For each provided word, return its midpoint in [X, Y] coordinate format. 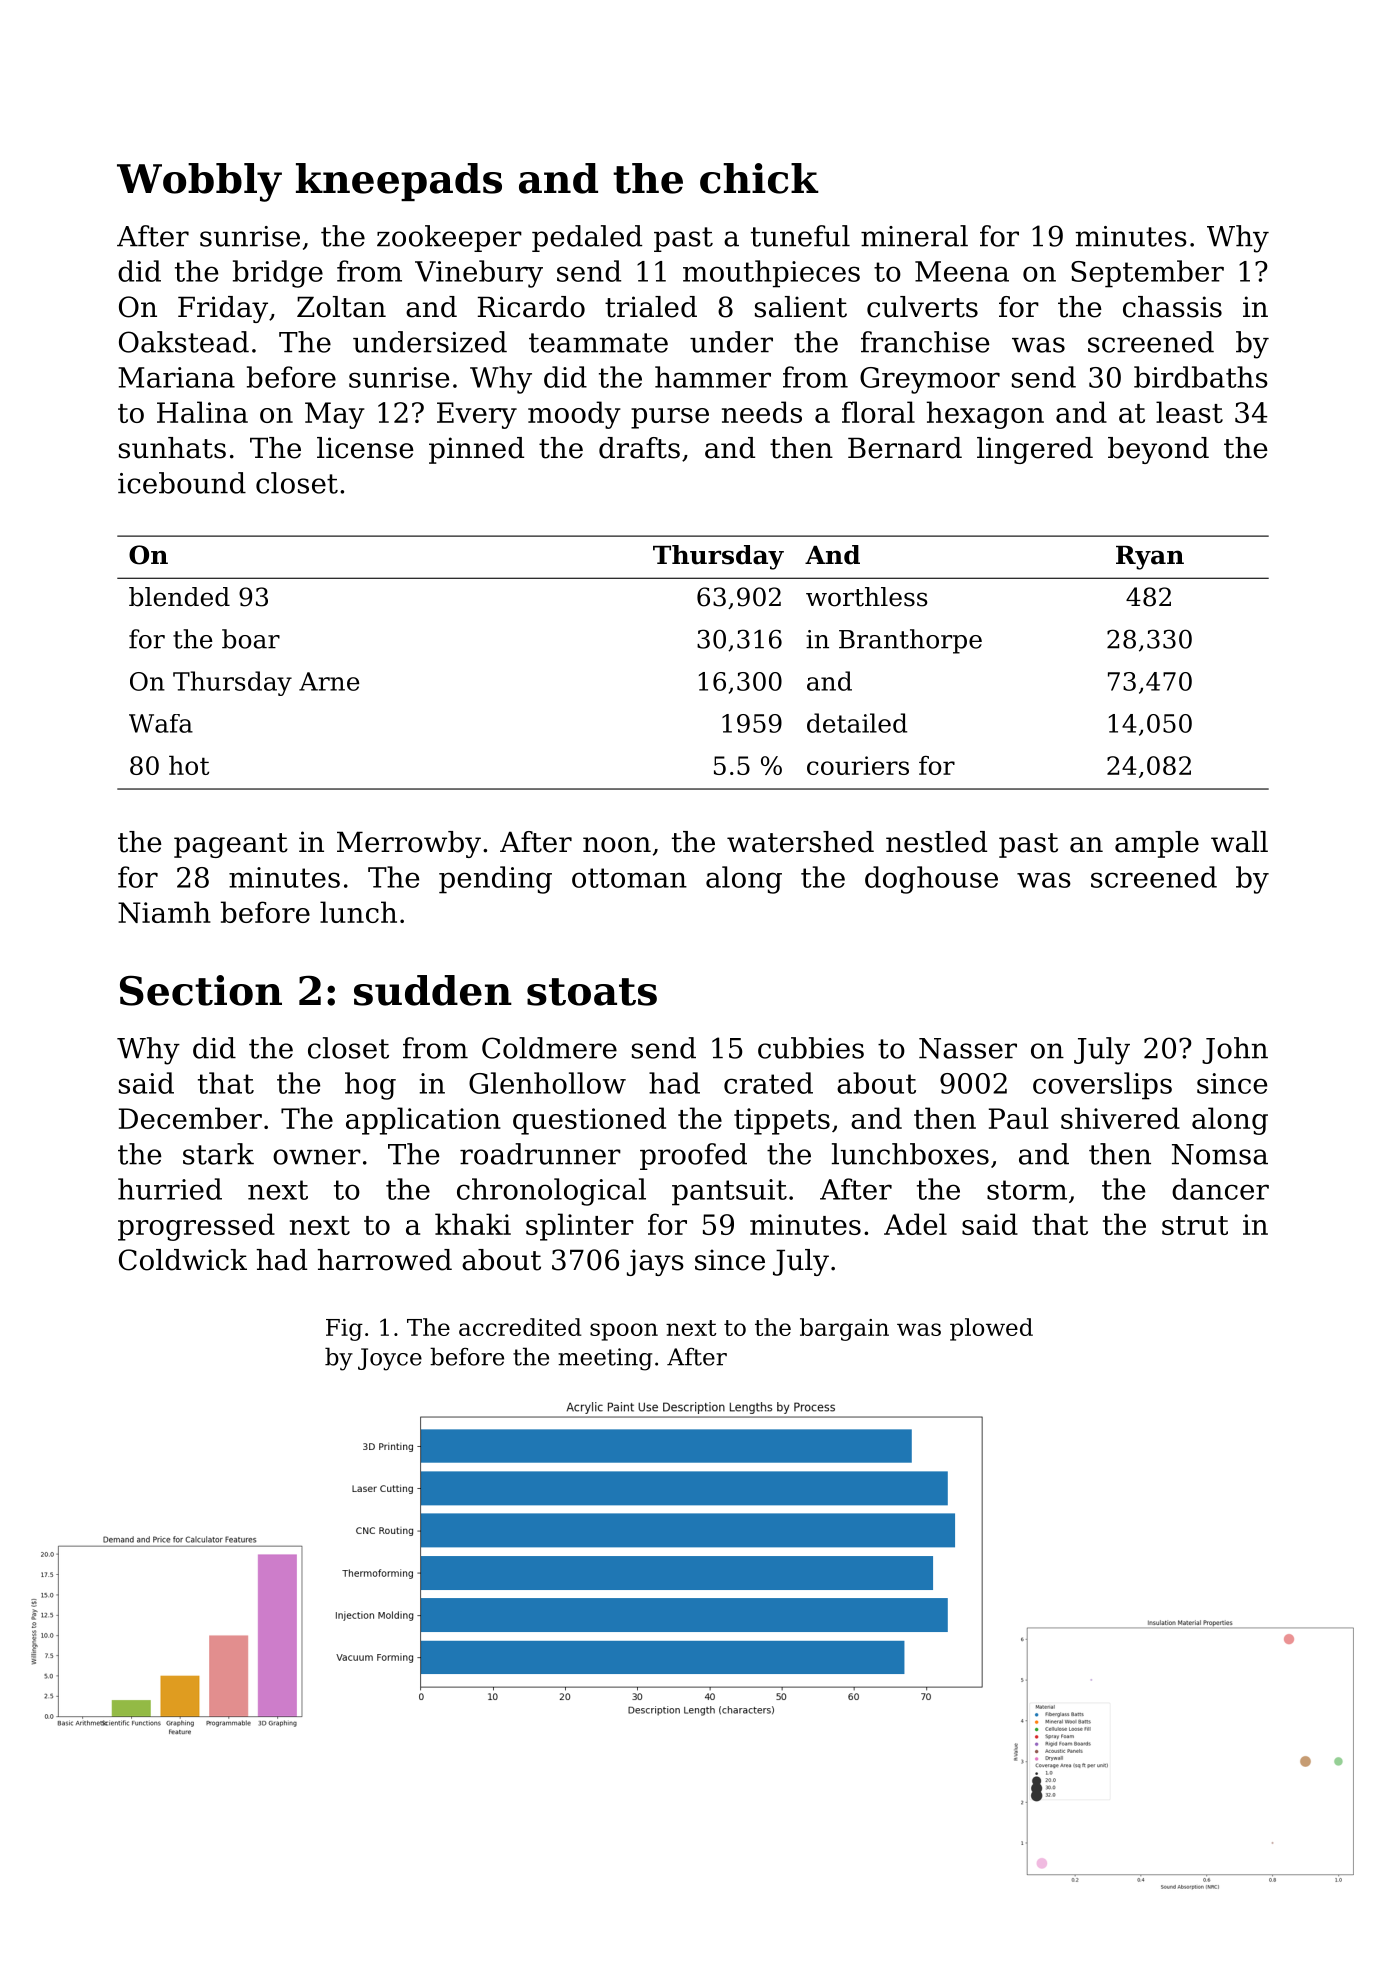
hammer [713, 377]
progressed [196, 1227]
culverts [922, 307]
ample [1157, 844]
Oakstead [184, 342]
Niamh [164, 912]
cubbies [811, 1048]
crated [768, 1083]
